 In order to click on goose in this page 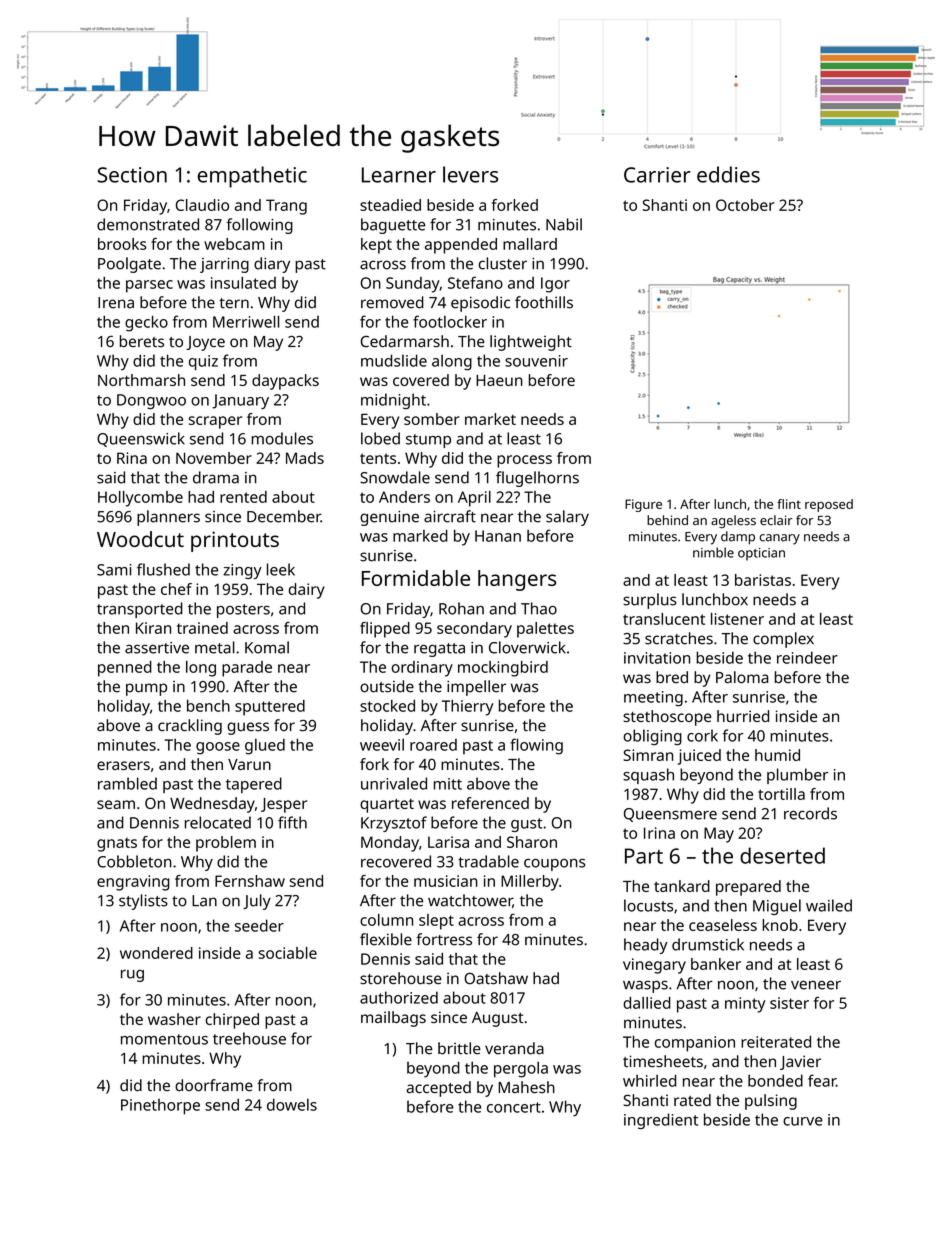, I will do `click(218, 748)`.
